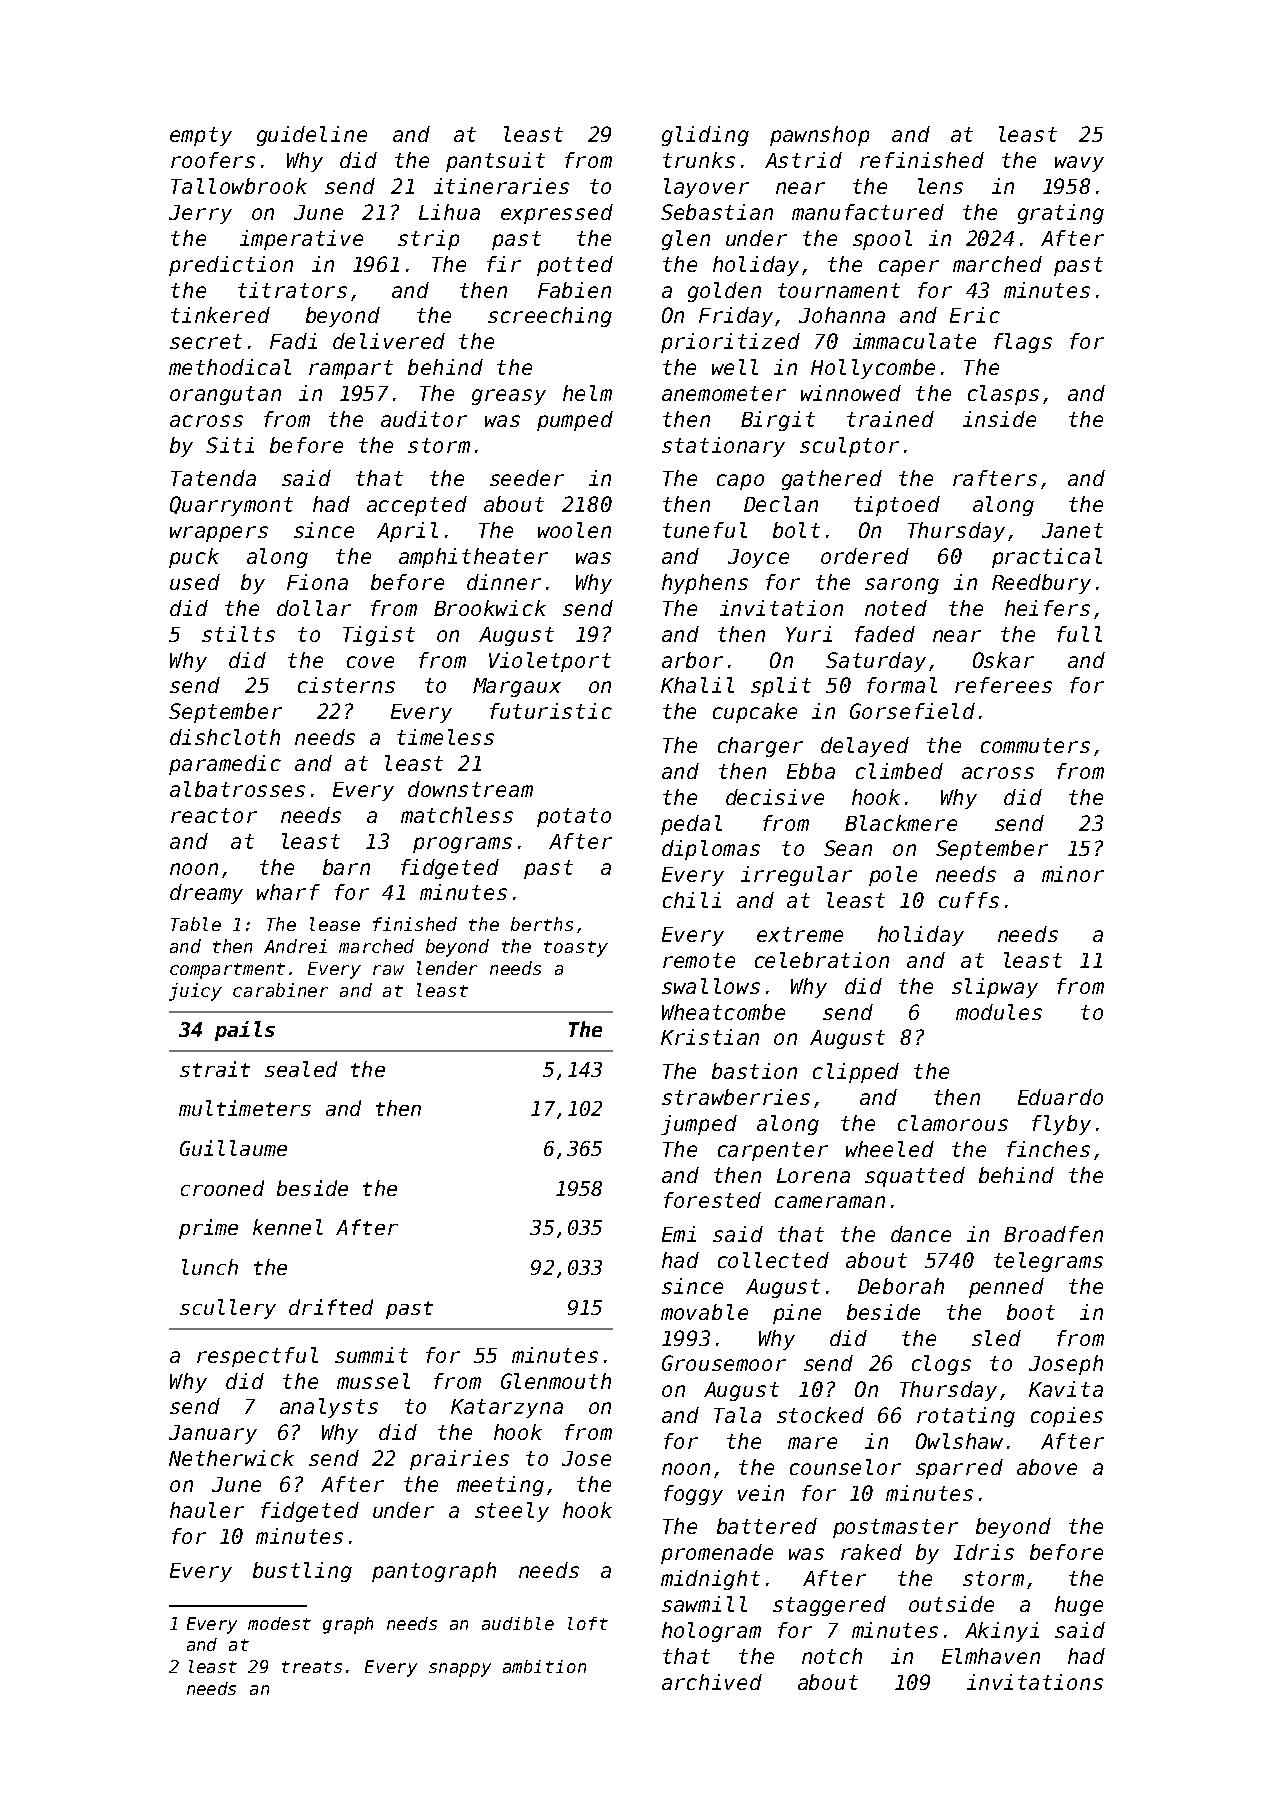 This screenshot has height=1802, width=1274. What do you see at coordinates (717, 212) in the screenshot?
I see `Sebastian` at bounding box center [717, 212].
